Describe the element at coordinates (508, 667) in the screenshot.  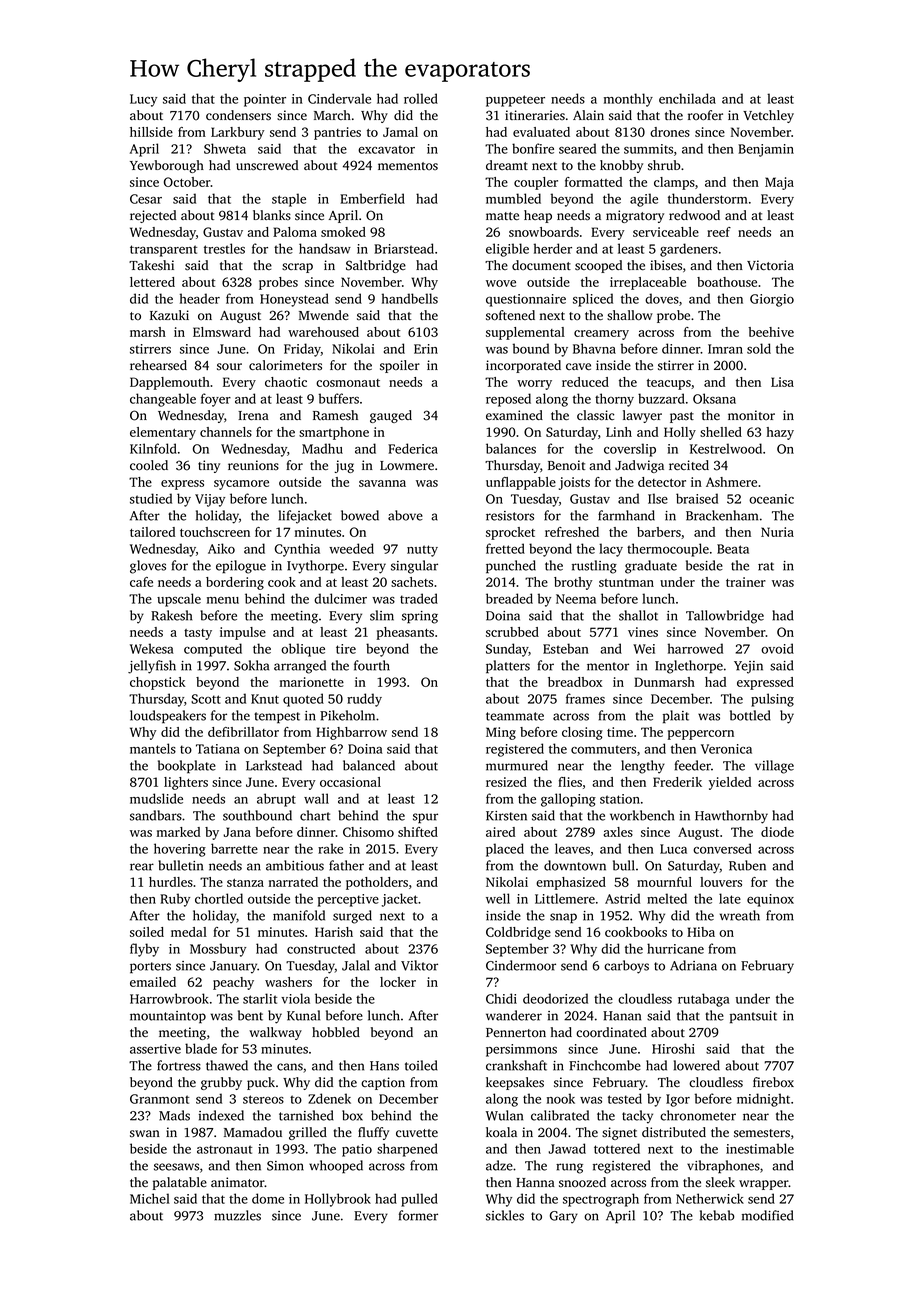
I see `platters` at that location.
